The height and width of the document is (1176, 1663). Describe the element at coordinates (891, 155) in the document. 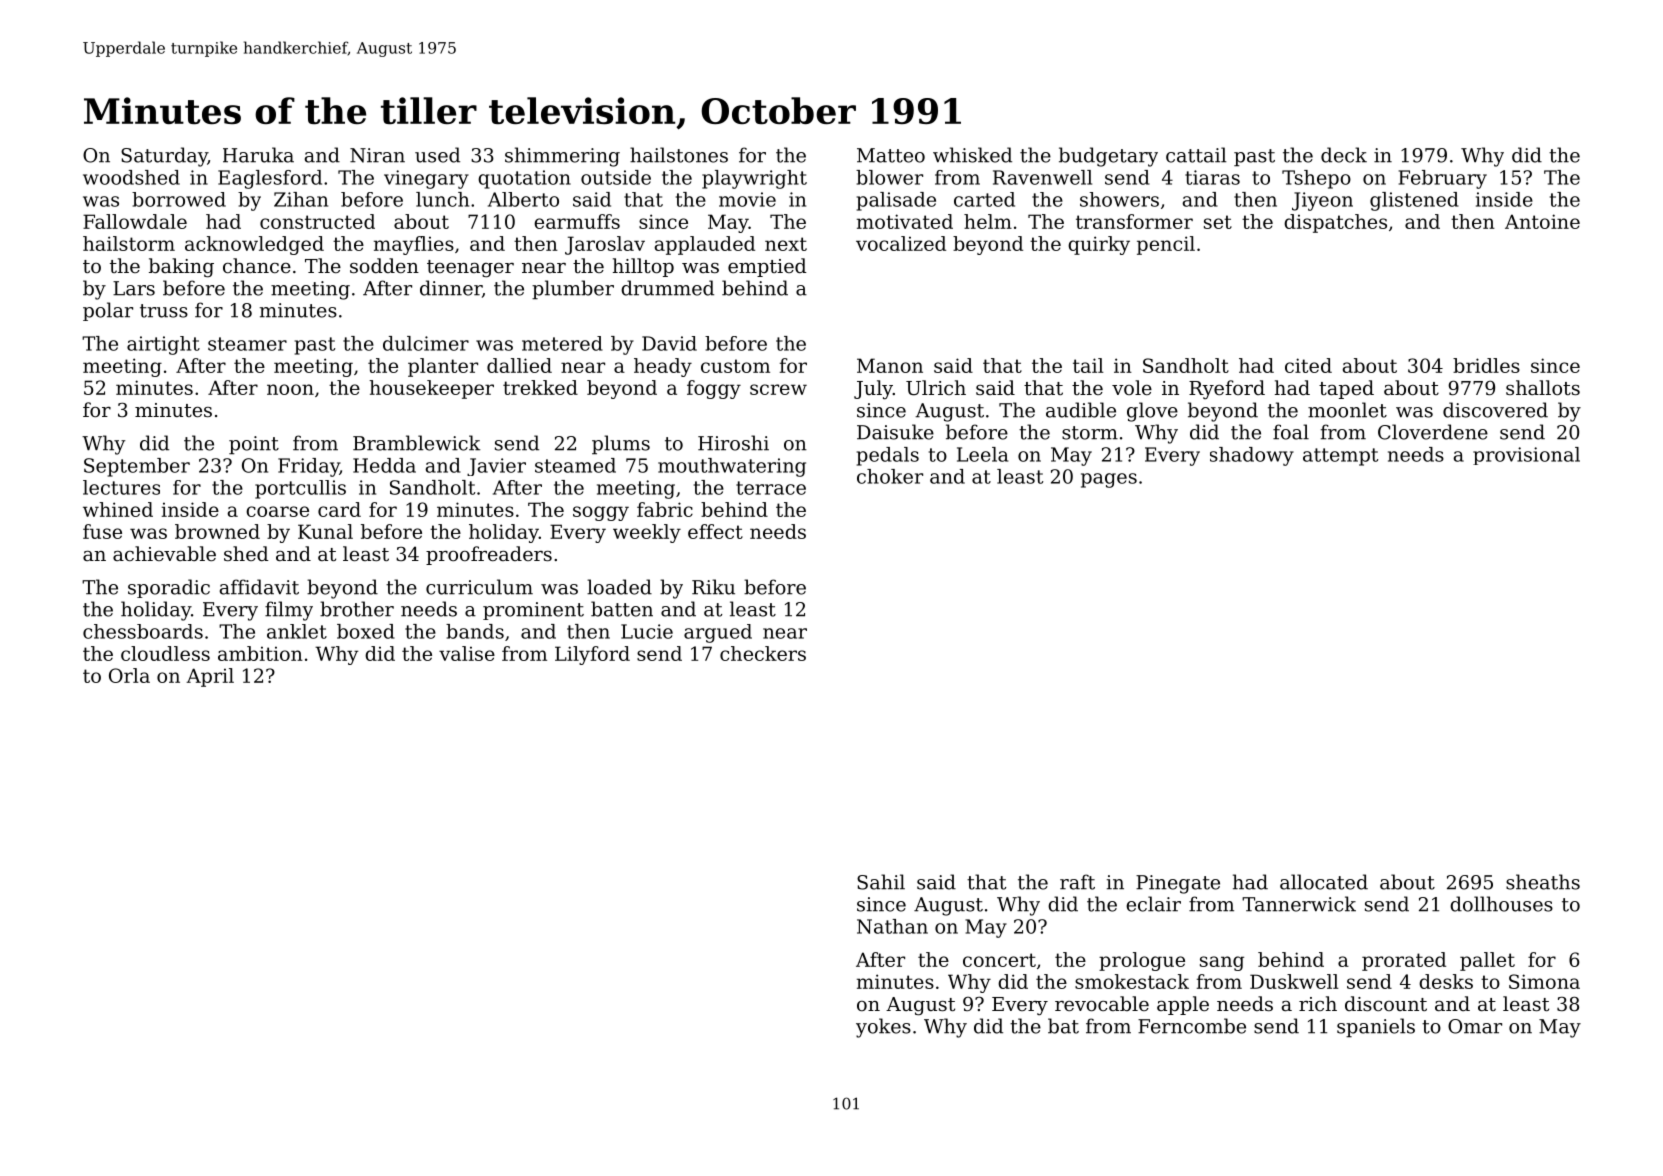

I see `Matteo` at that location.
